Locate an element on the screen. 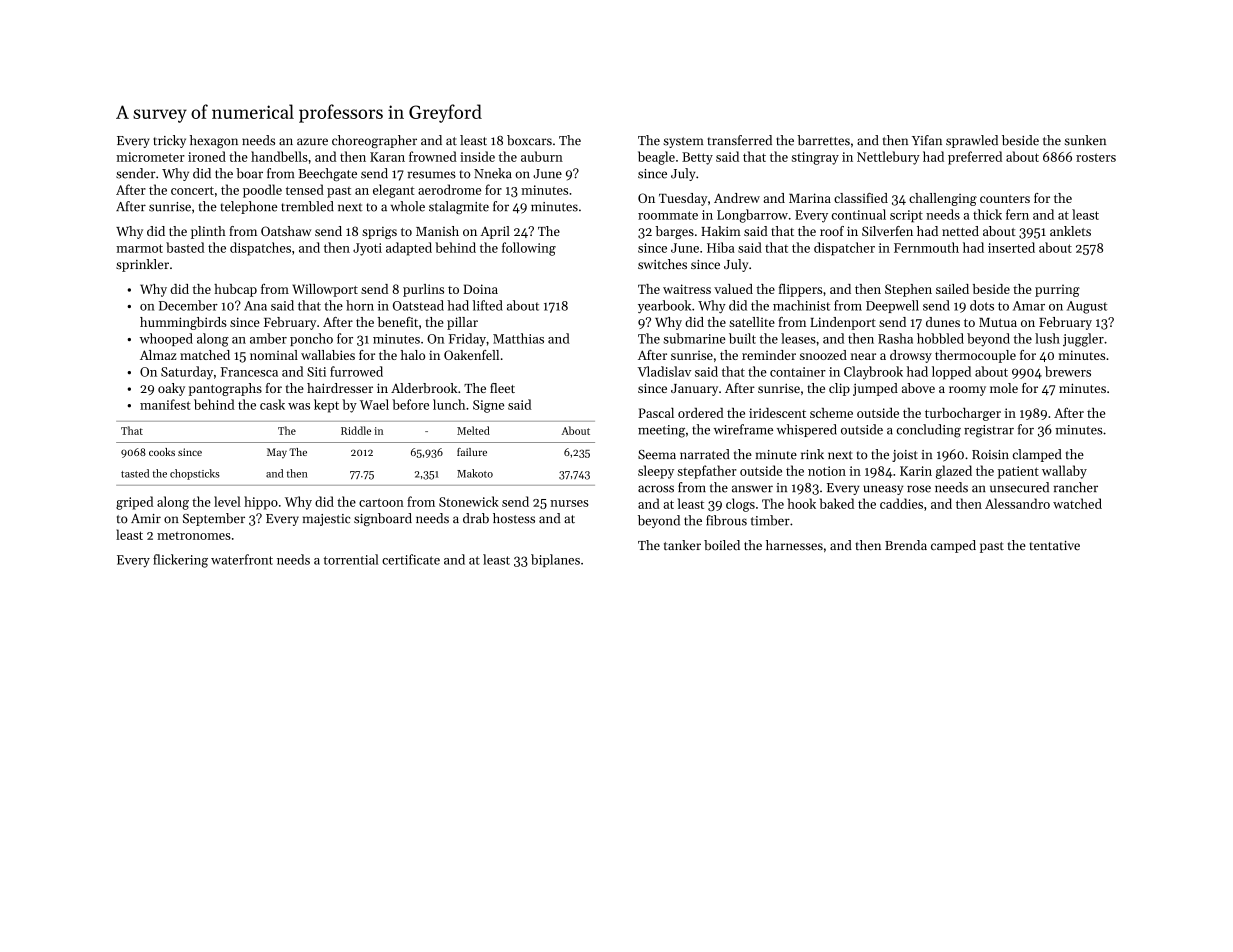  purlins is located at coordinates (423, 290).
